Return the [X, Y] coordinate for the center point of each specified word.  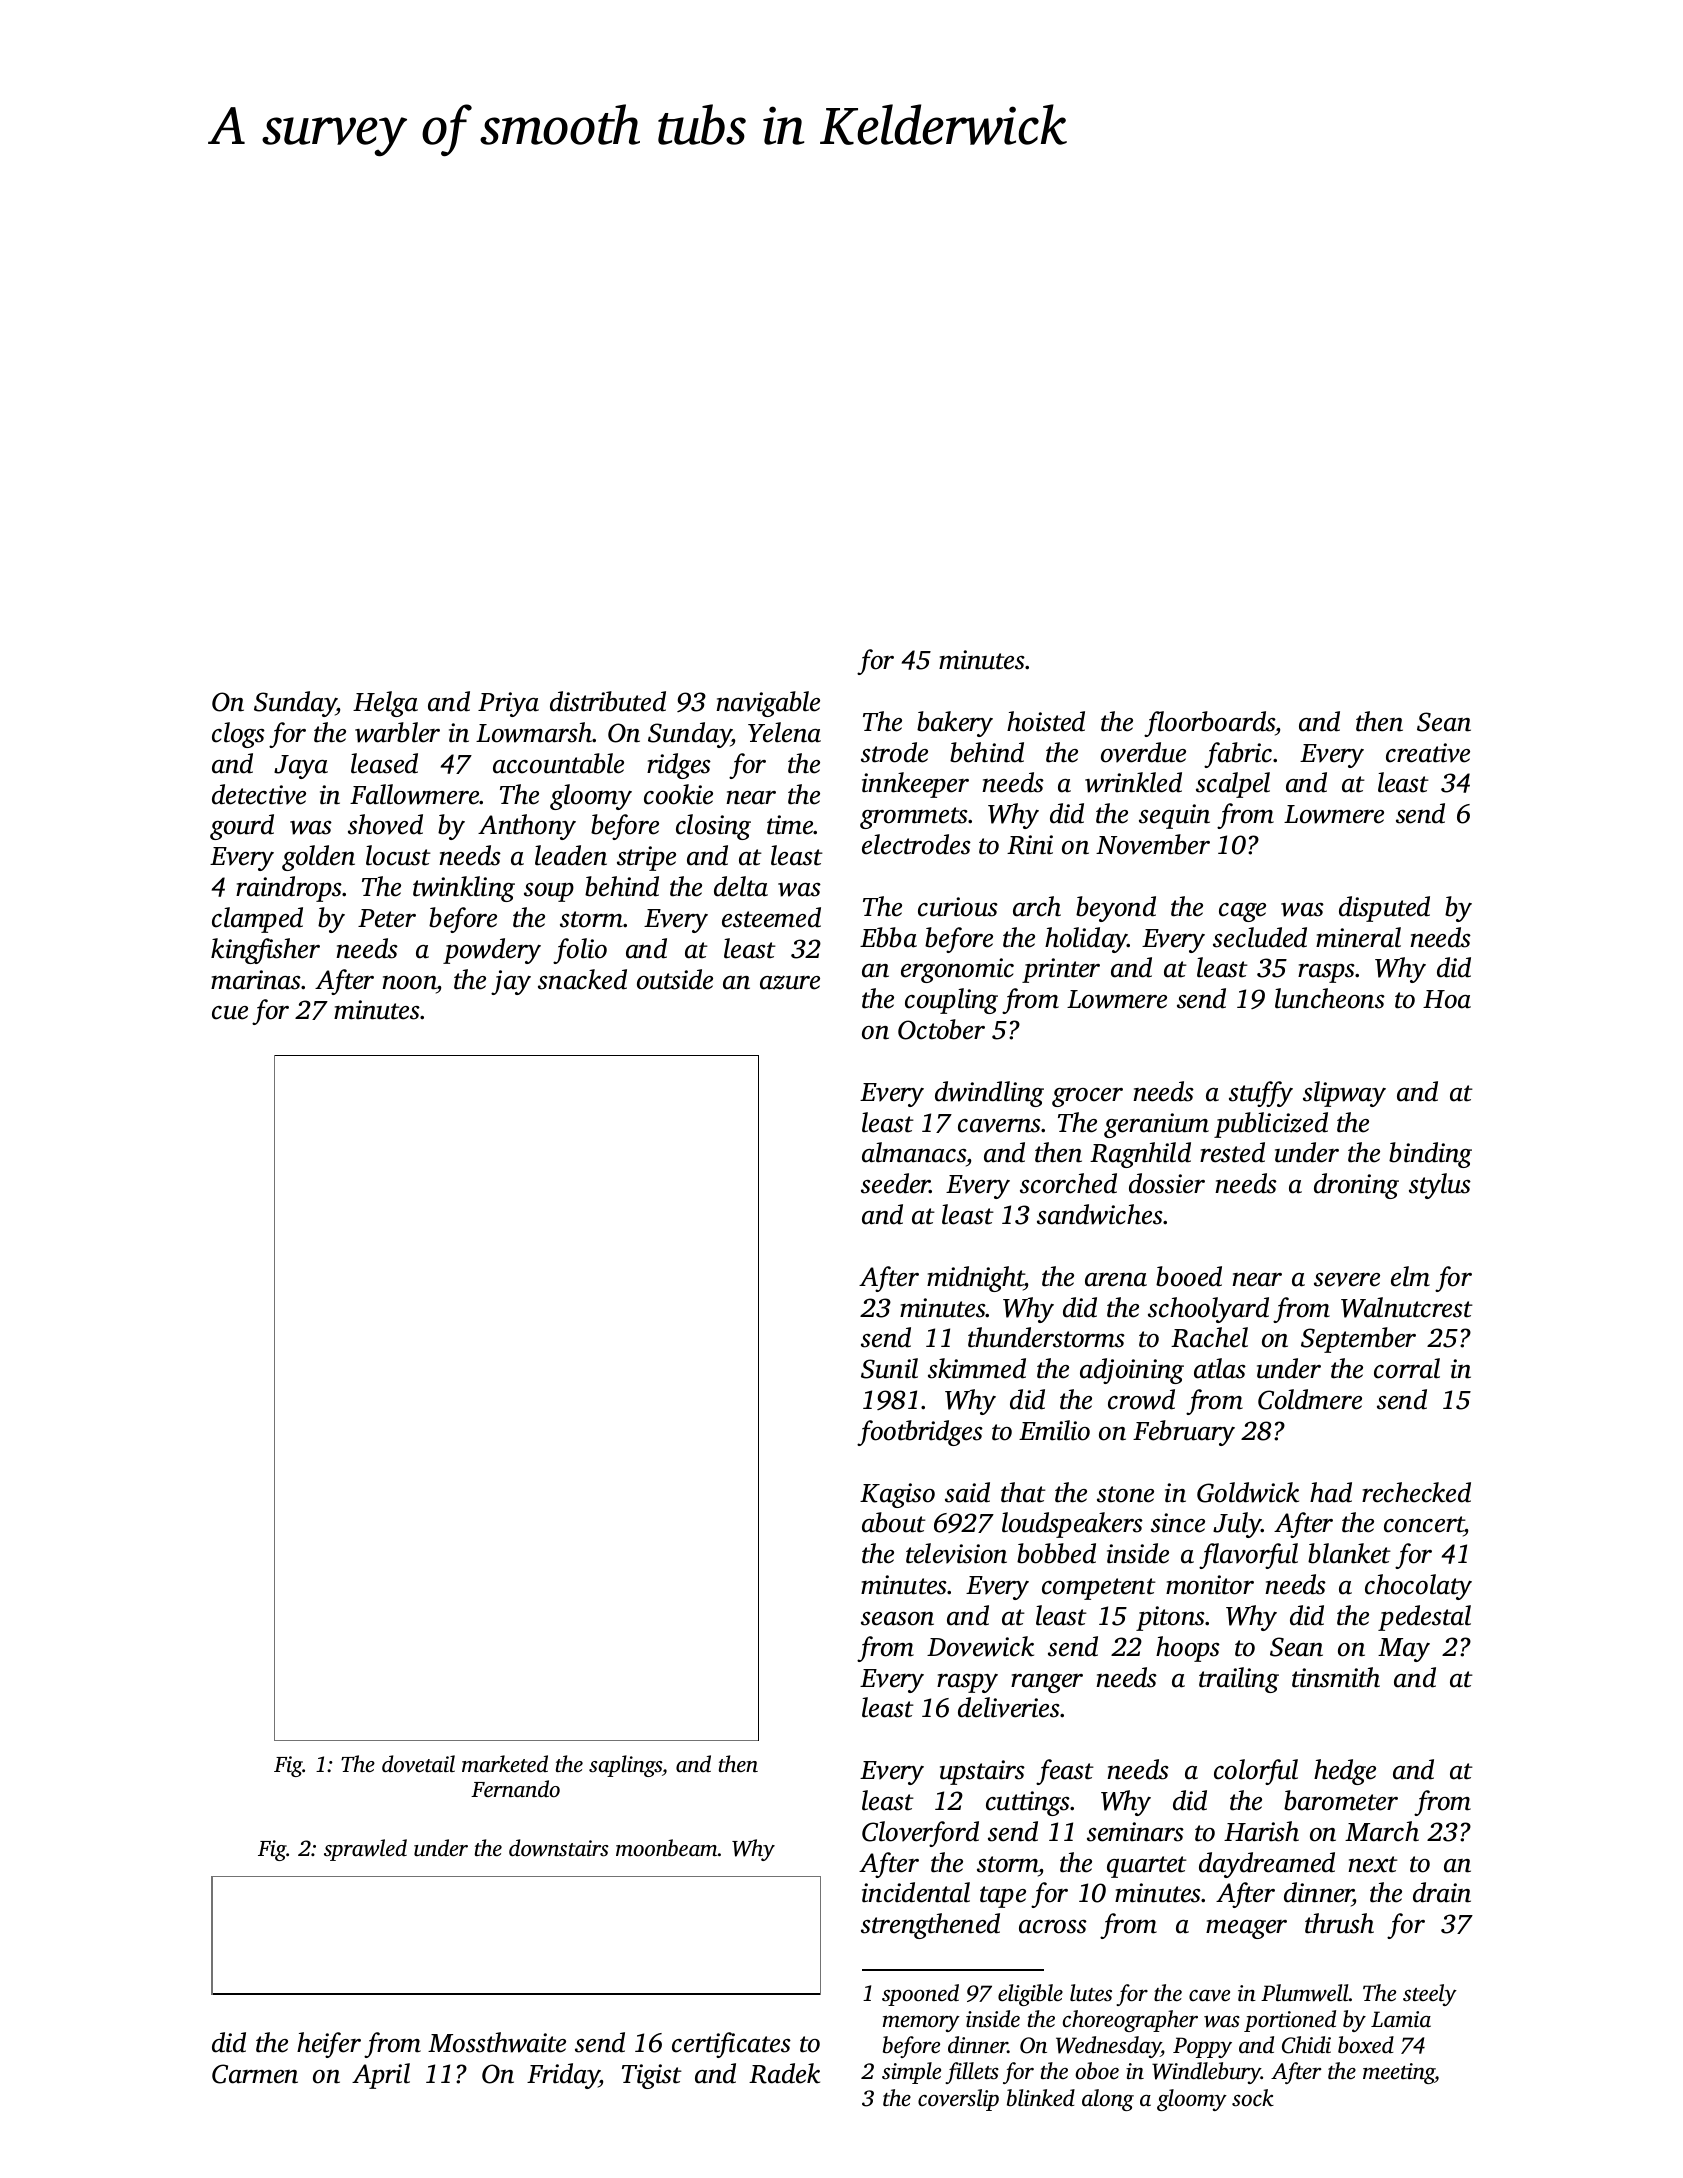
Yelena [784, 732]
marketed [505, 1764]
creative [1428, 753]
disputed [1384, 909]
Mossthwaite [497, 2042]
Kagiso [897, 1495]
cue [230, 1013]
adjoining [1132, 1371]
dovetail [418, 1763]
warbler [397, 732]
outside [675, 979]
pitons [1170, 1618]
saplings [625, 1766]
